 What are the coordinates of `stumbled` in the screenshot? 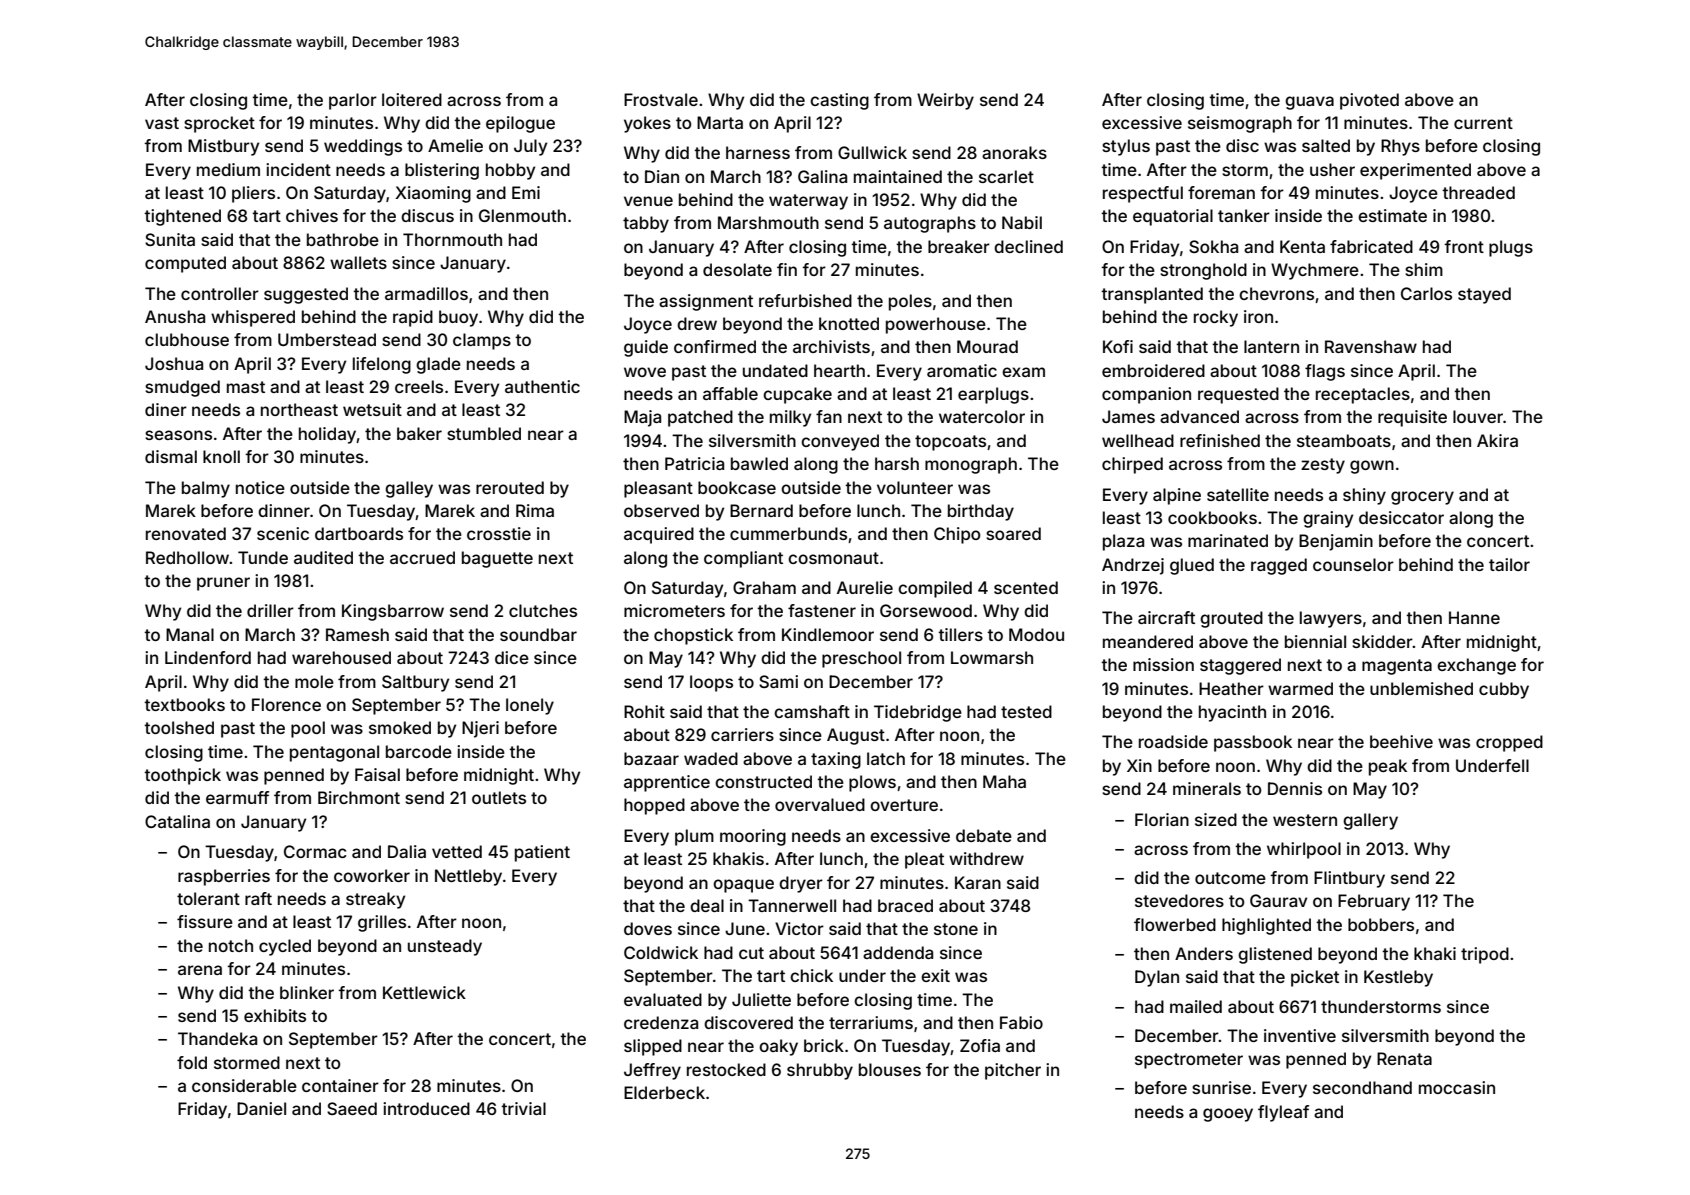 It's located at (484, 433).
